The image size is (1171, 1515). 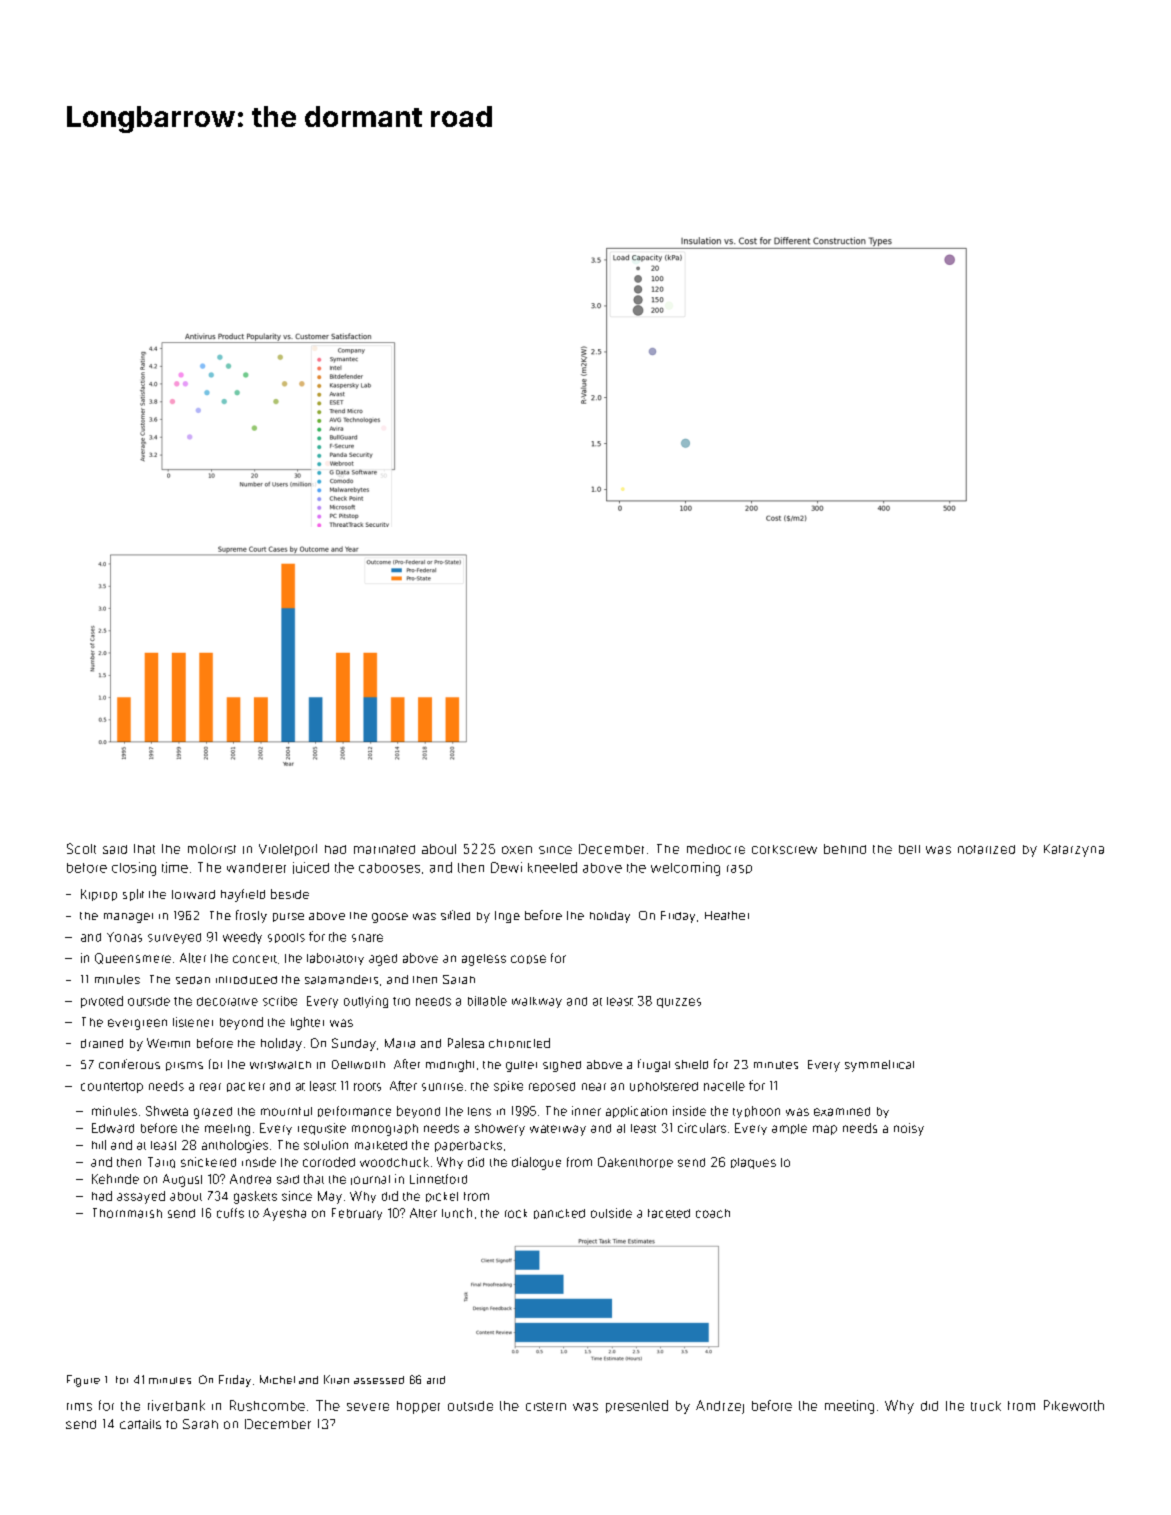 What do you see at coordinates (457, 1213) in the screenshot?
I see `lunch` at bounding box center [457, 1213].
